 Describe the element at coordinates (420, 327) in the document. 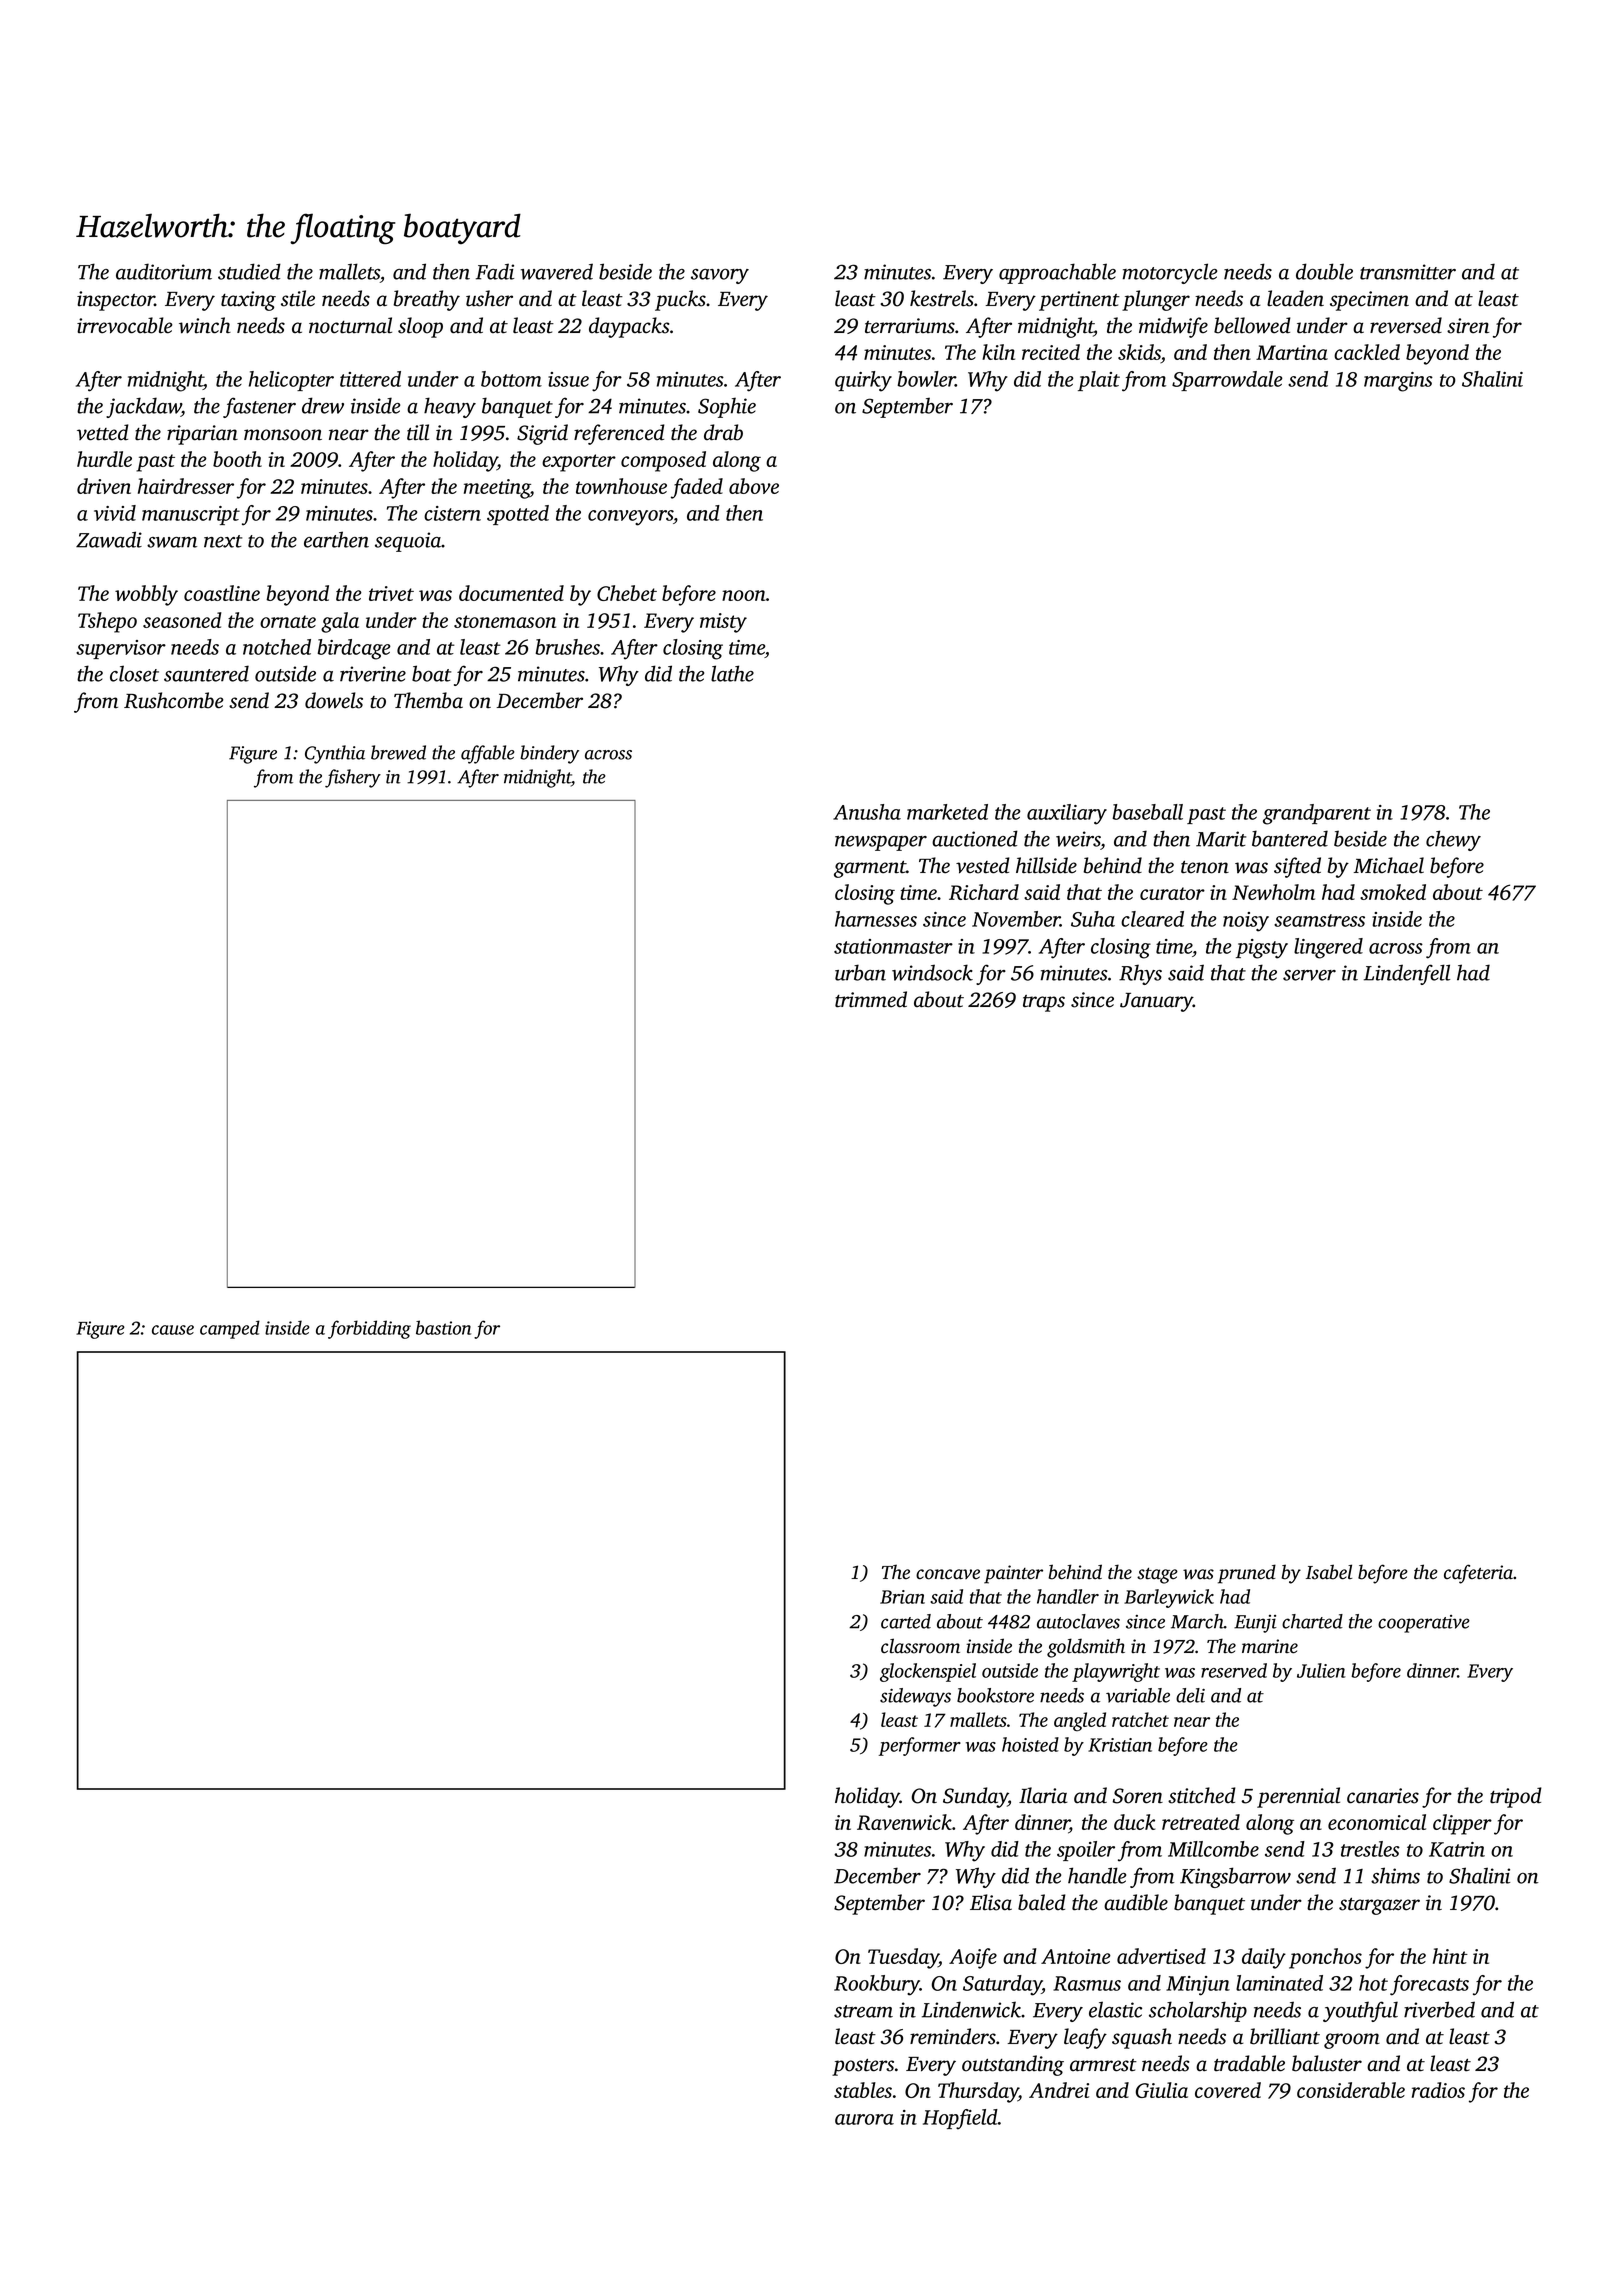

I see `sloop` at that location.
